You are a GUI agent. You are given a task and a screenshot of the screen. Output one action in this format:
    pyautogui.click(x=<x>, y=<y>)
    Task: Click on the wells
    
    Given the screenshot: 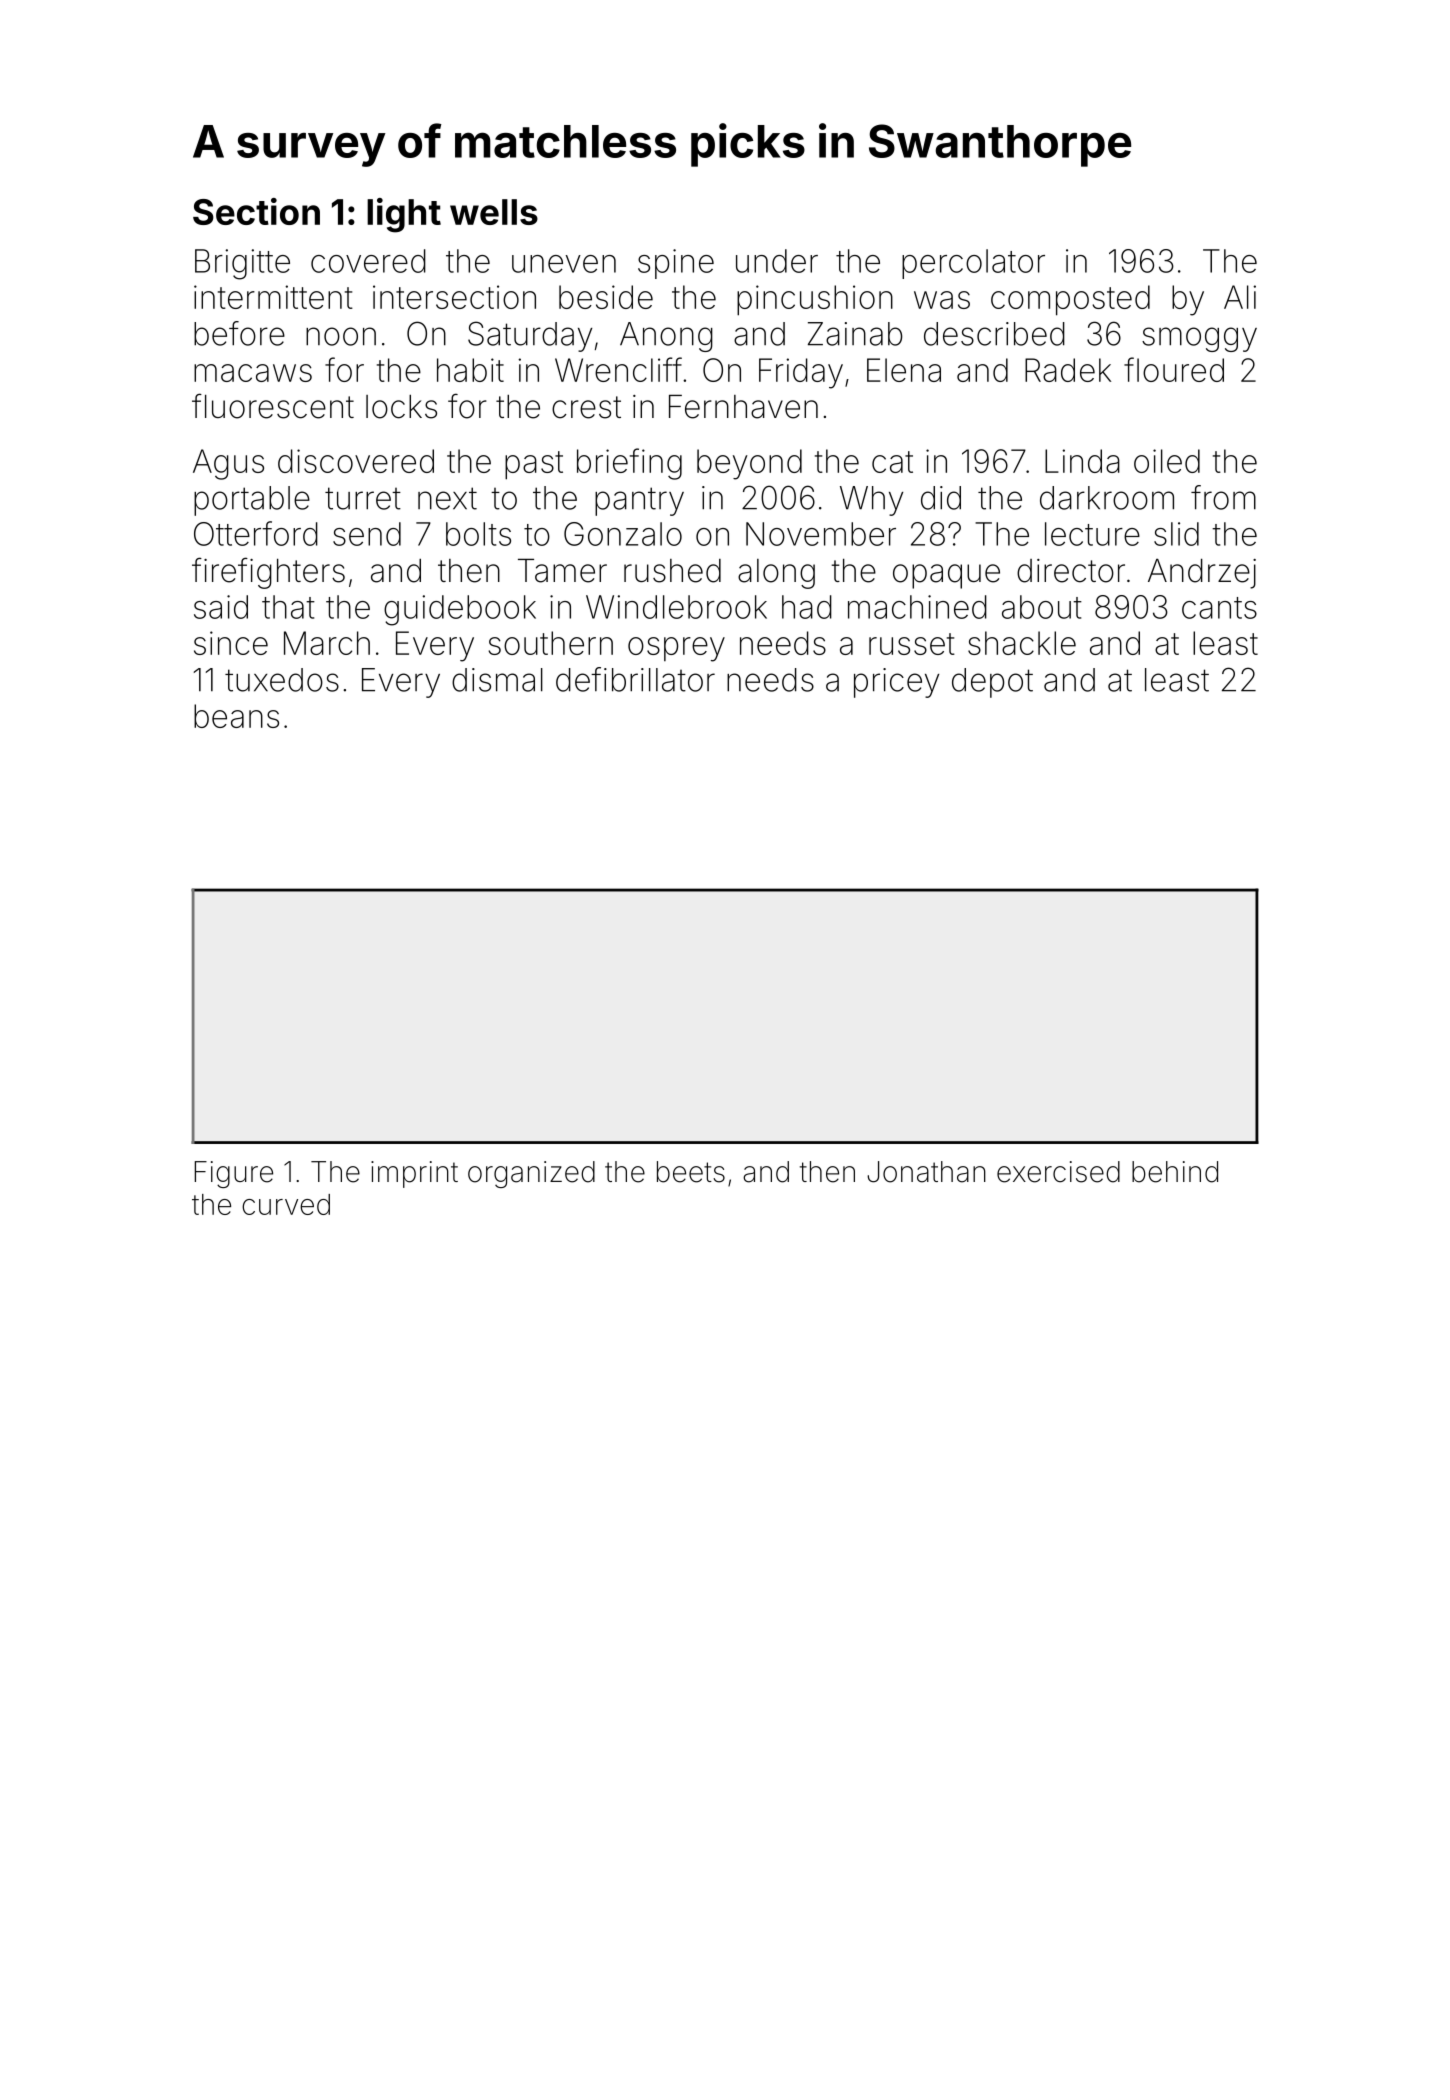 What is the action you would take?
    pyautogui.click(x=494, y=212)
